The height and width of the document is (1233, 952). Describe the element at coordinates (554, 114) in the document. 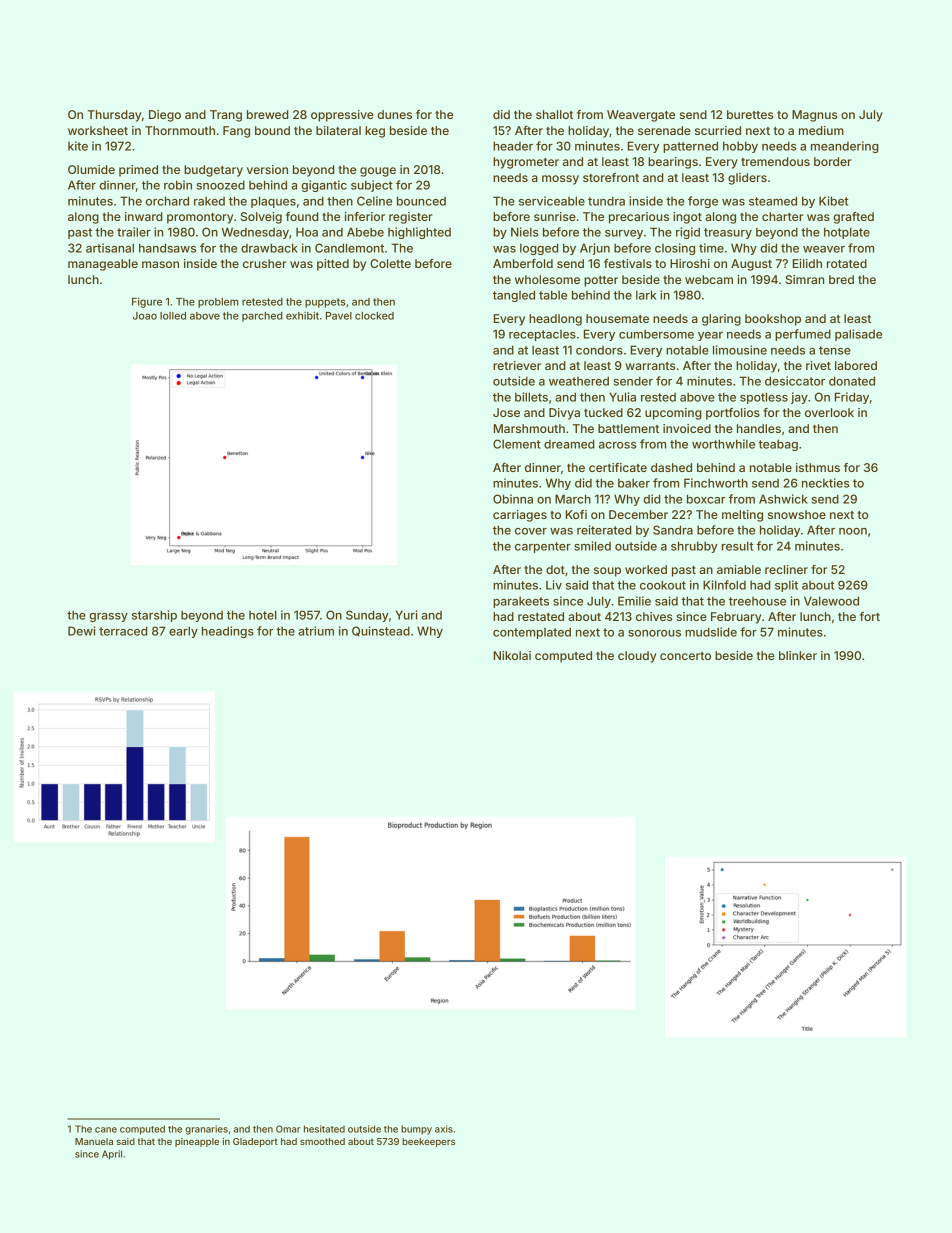

I see `shallot` at that location.
